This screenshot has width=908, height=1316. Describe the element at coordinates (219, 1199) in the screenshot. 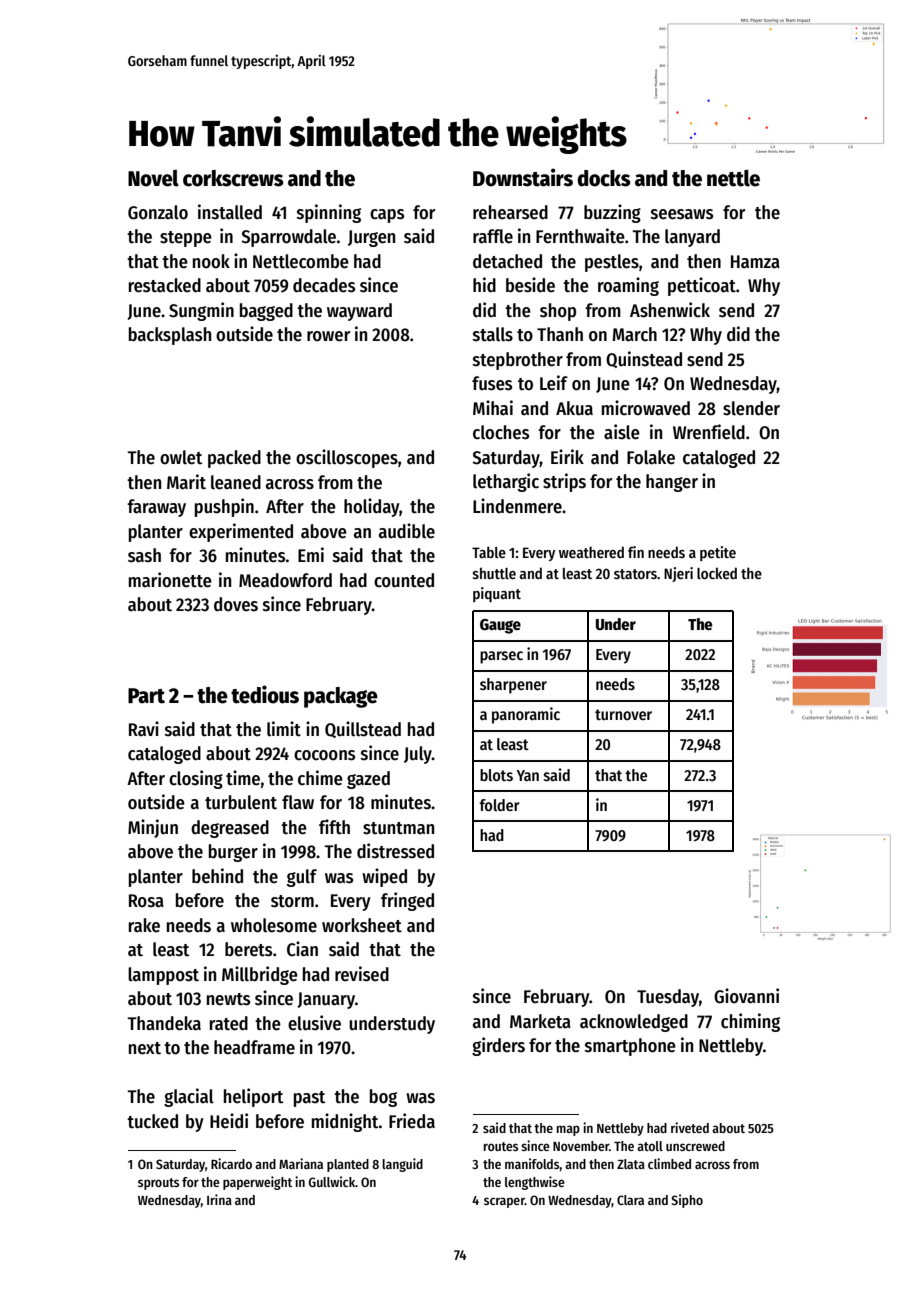

I see `Irina` at that location.
